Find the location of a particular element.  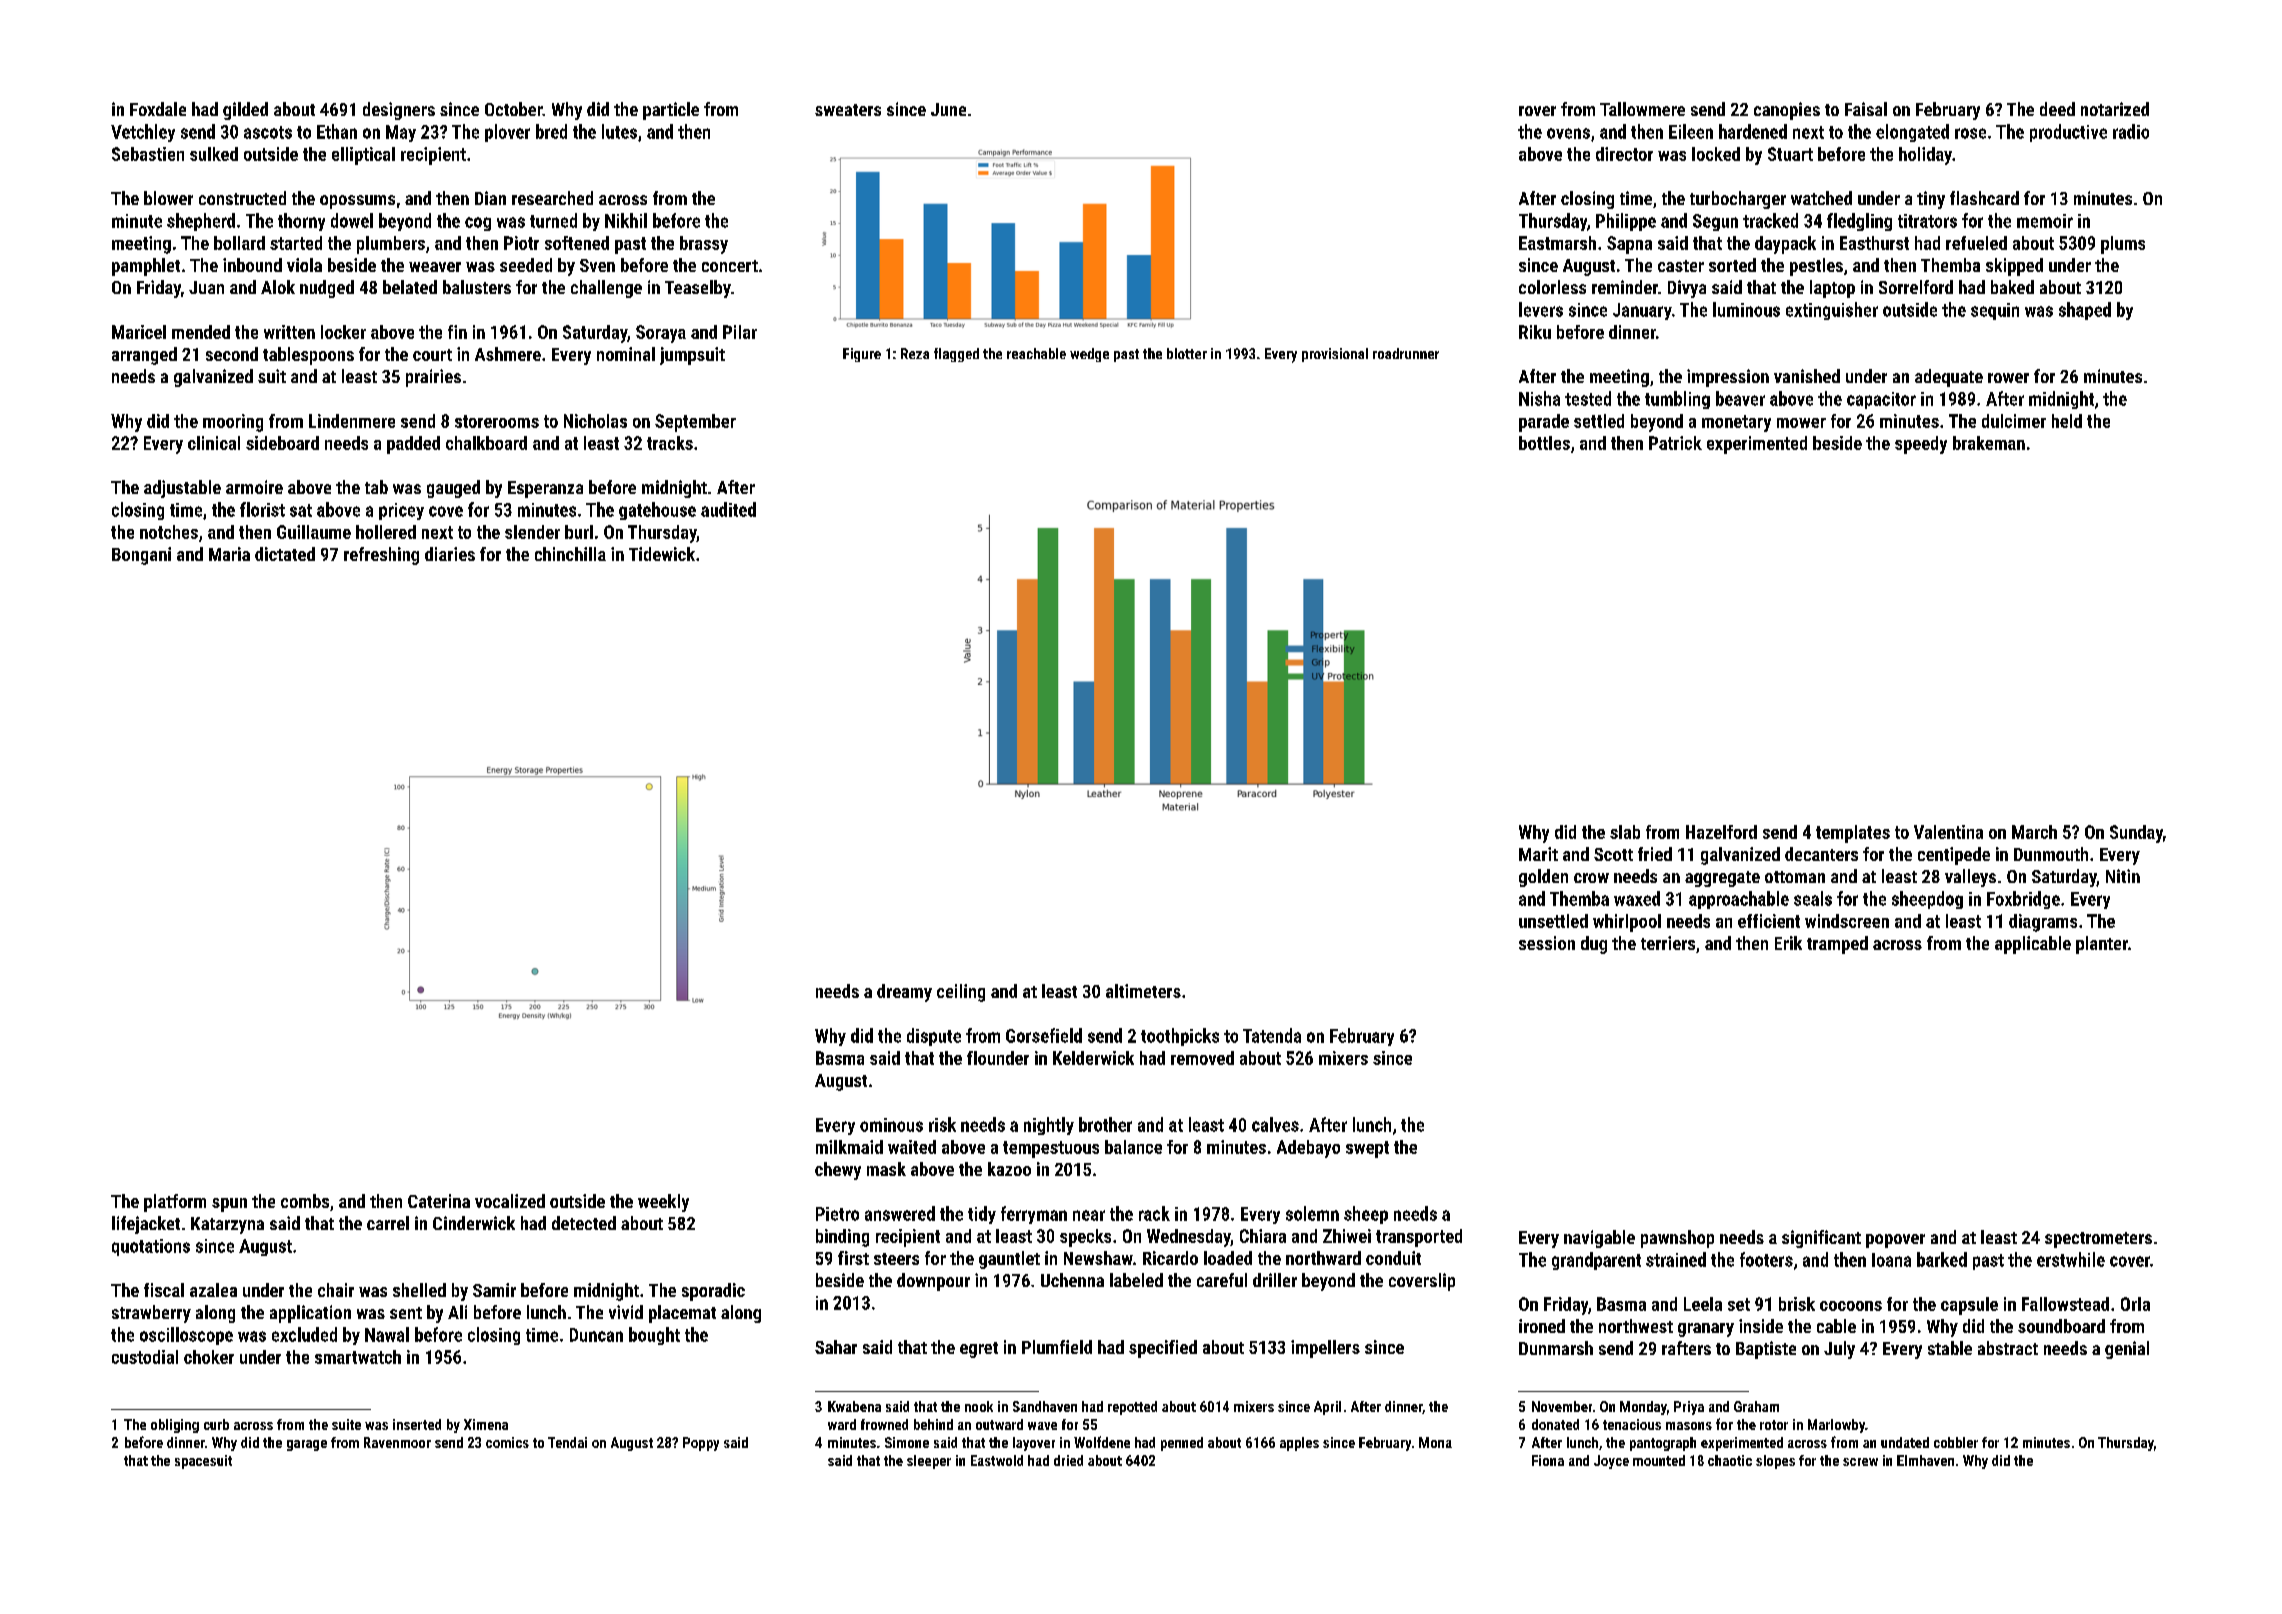

Valentina is located at coordinates (1948, 832).
